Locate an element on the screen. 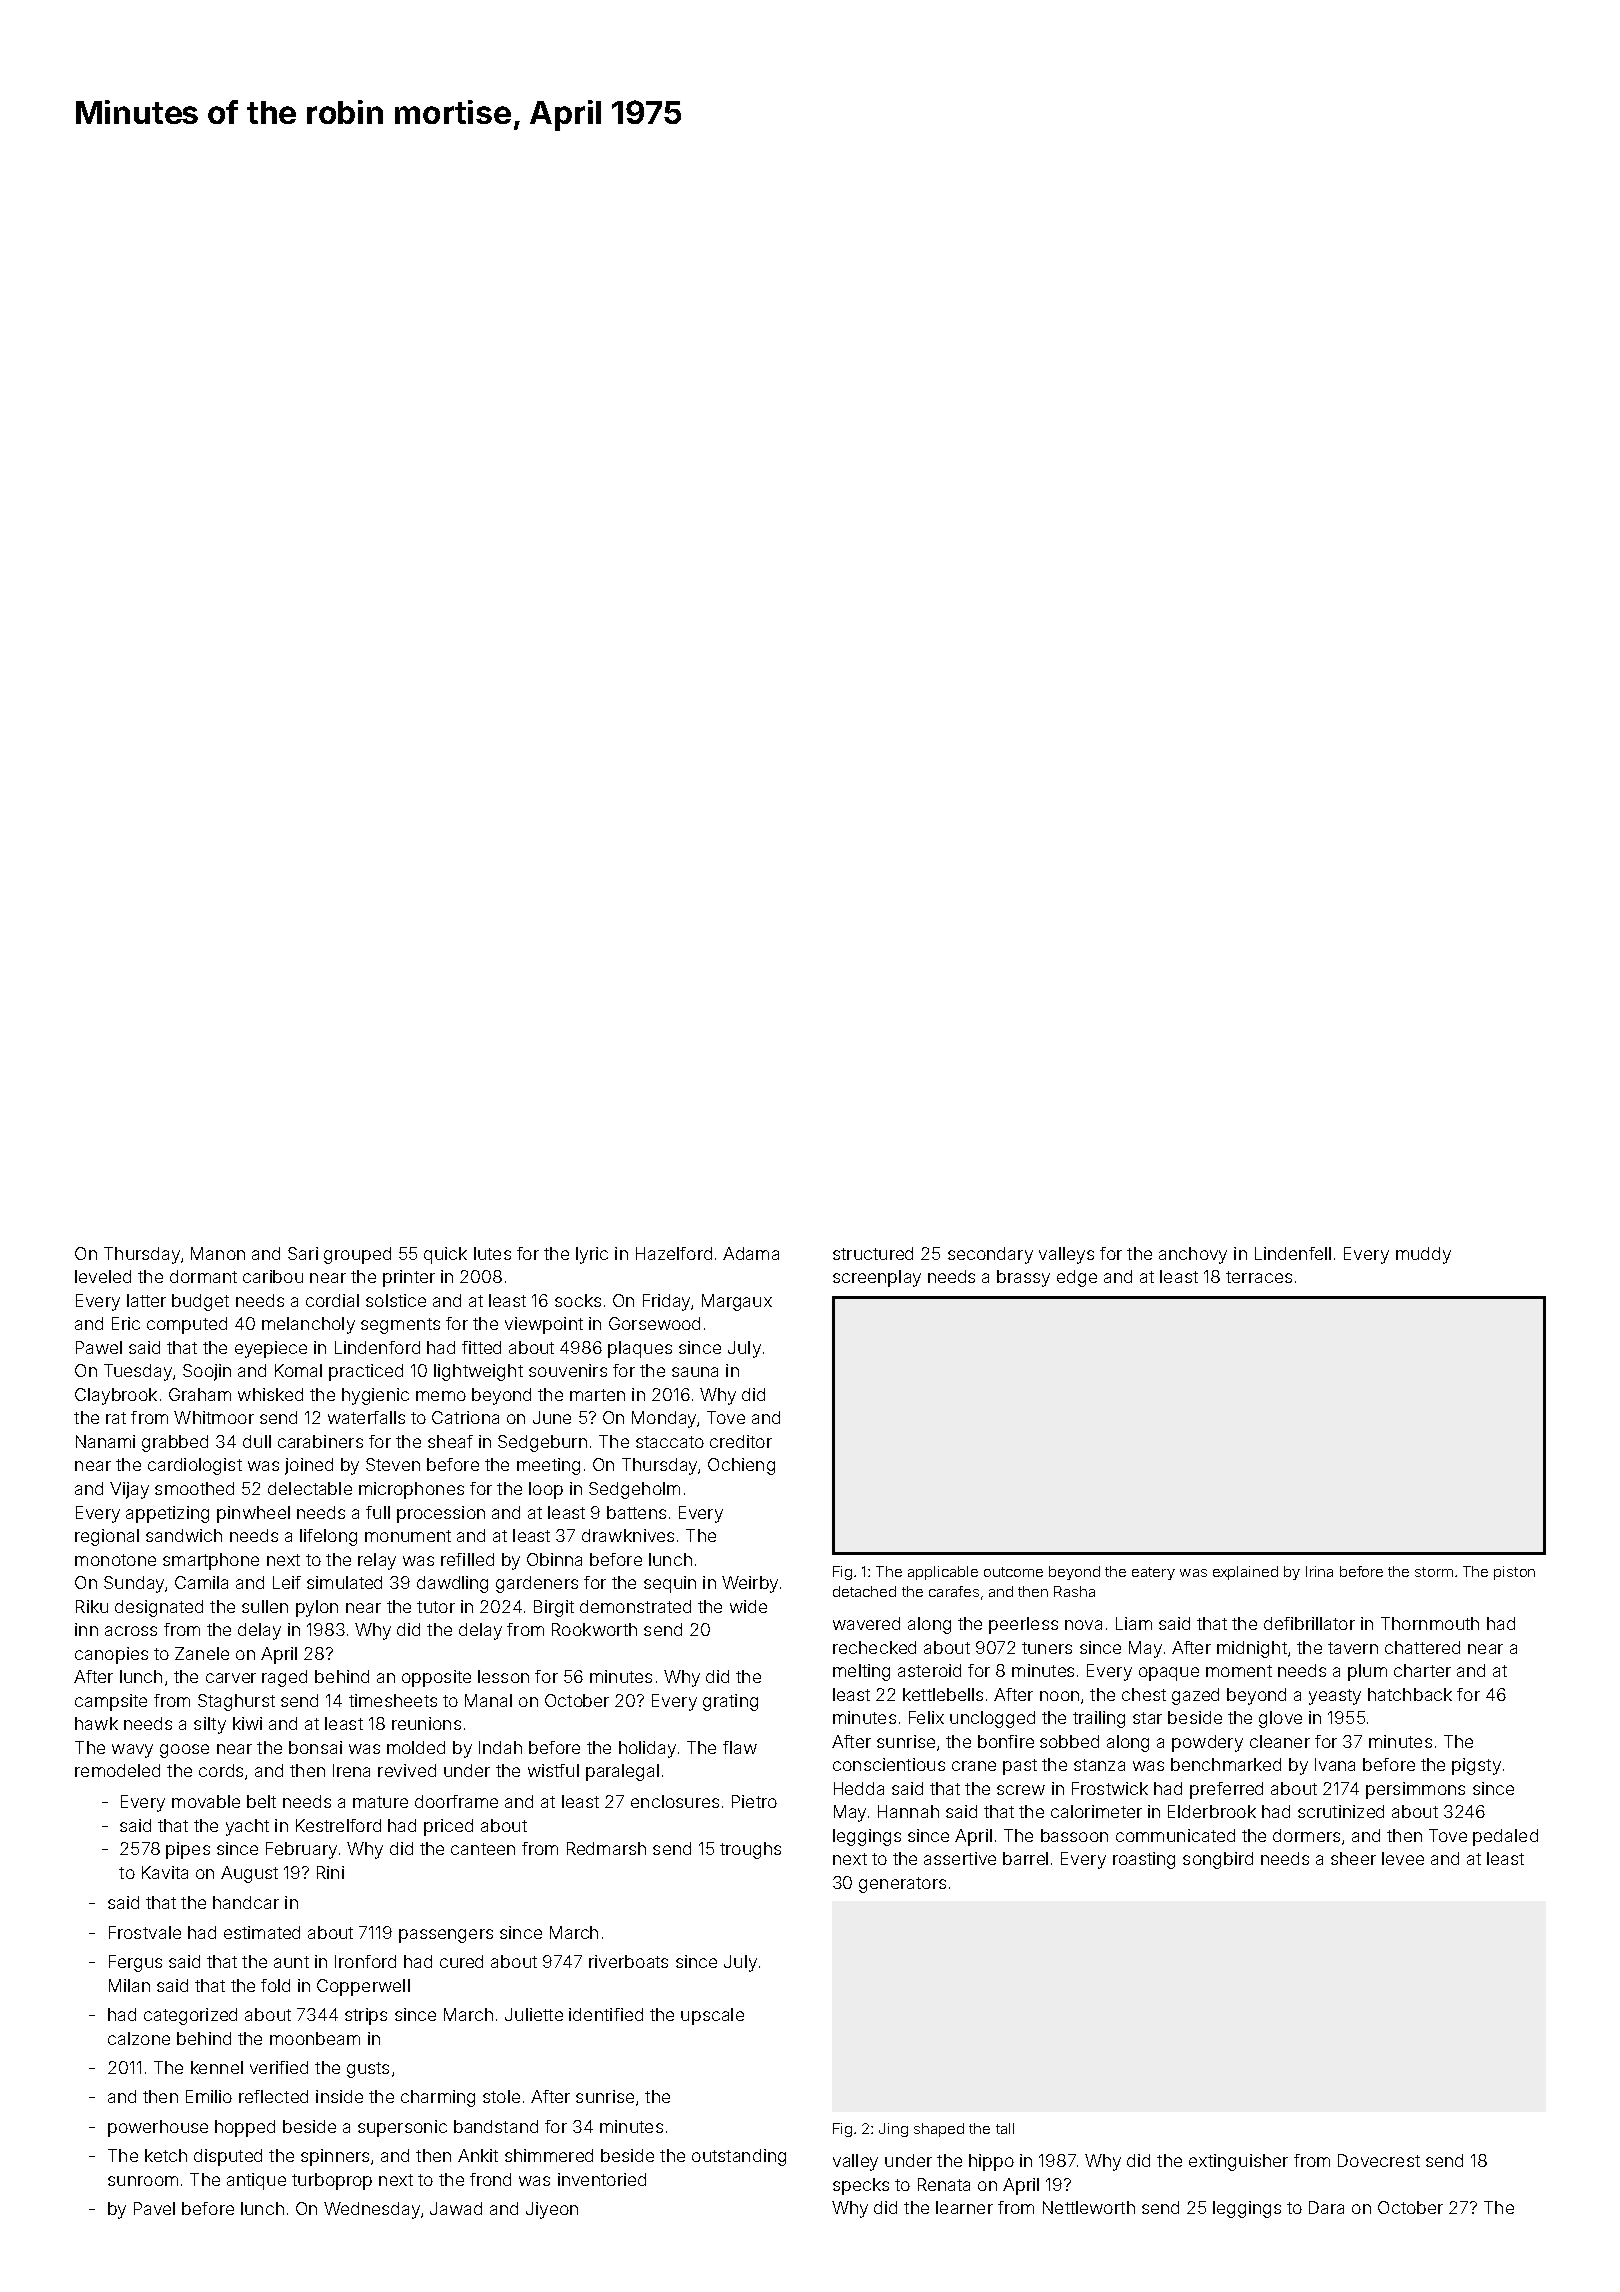 The image size is (1620, 2292). stole is located at coordinates (501, 2096).
